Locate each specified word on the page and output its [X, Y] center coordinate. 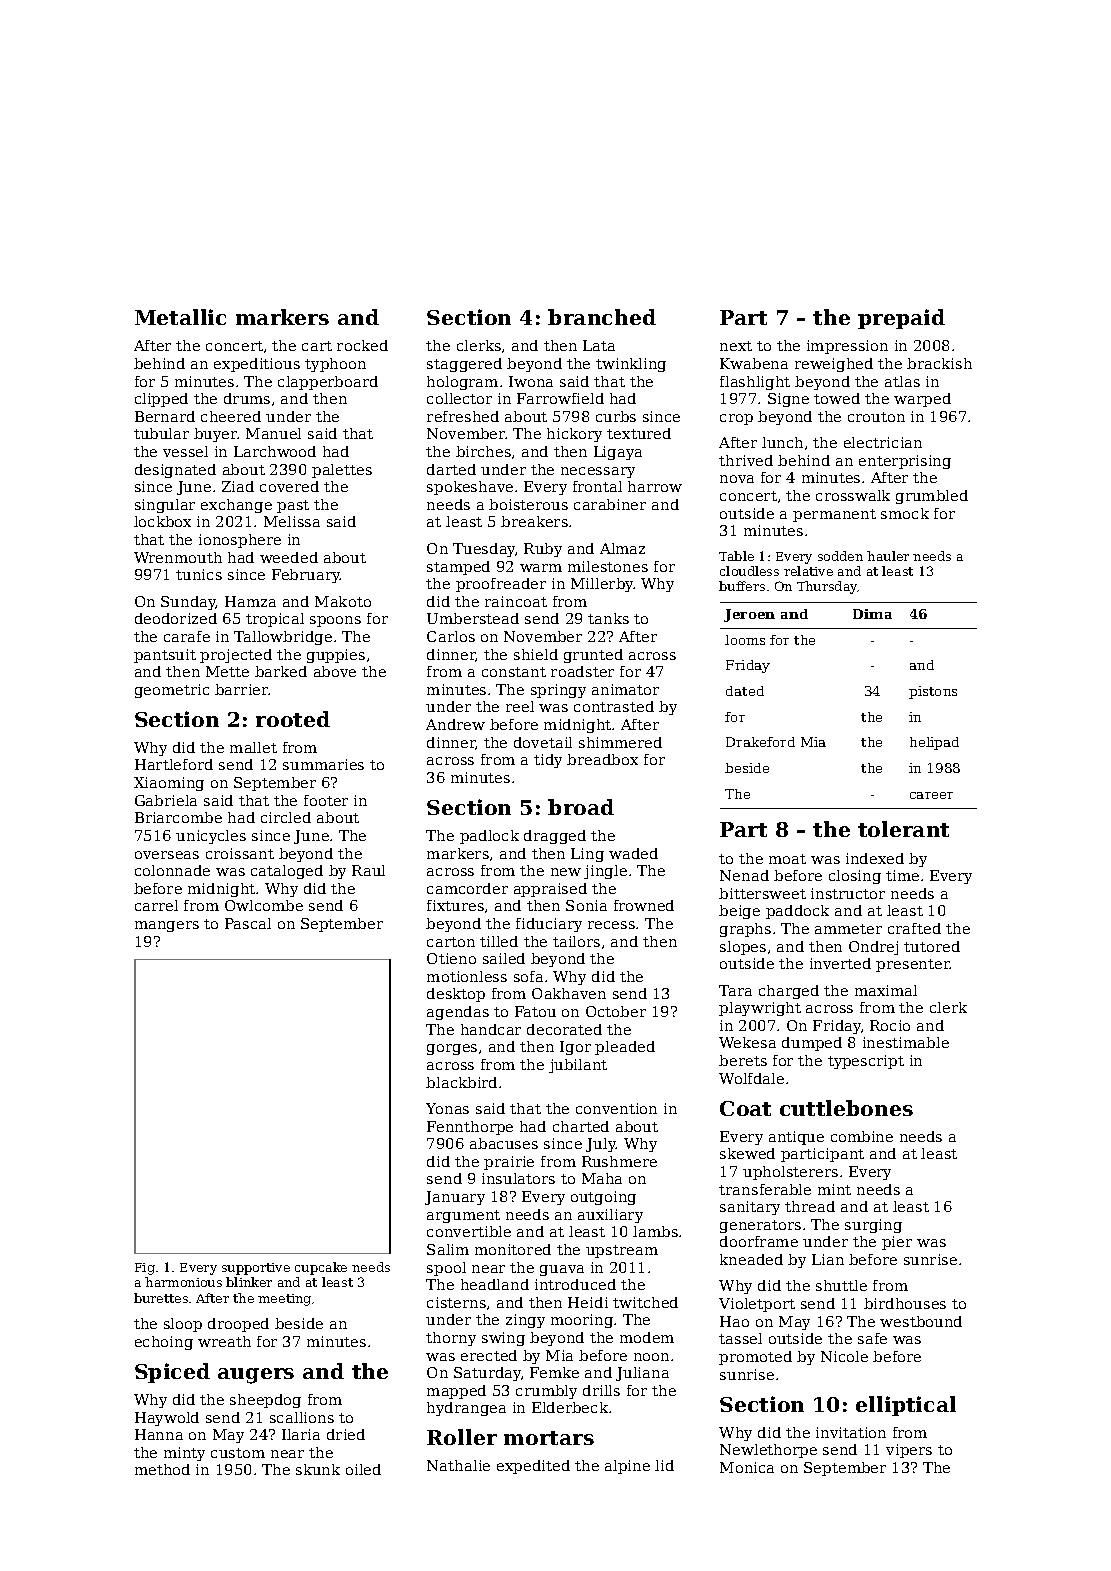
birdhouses [905, 1303]
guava [562, 1270]
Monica [747, 1467]
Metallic [180, 317]
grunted [593, 656]
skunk [318, 1469]
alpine [627, 1467]
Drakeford [760, 742]
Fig [145, 1269]
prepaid [901, 319]
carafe [187, 636]
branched [602, 317]
